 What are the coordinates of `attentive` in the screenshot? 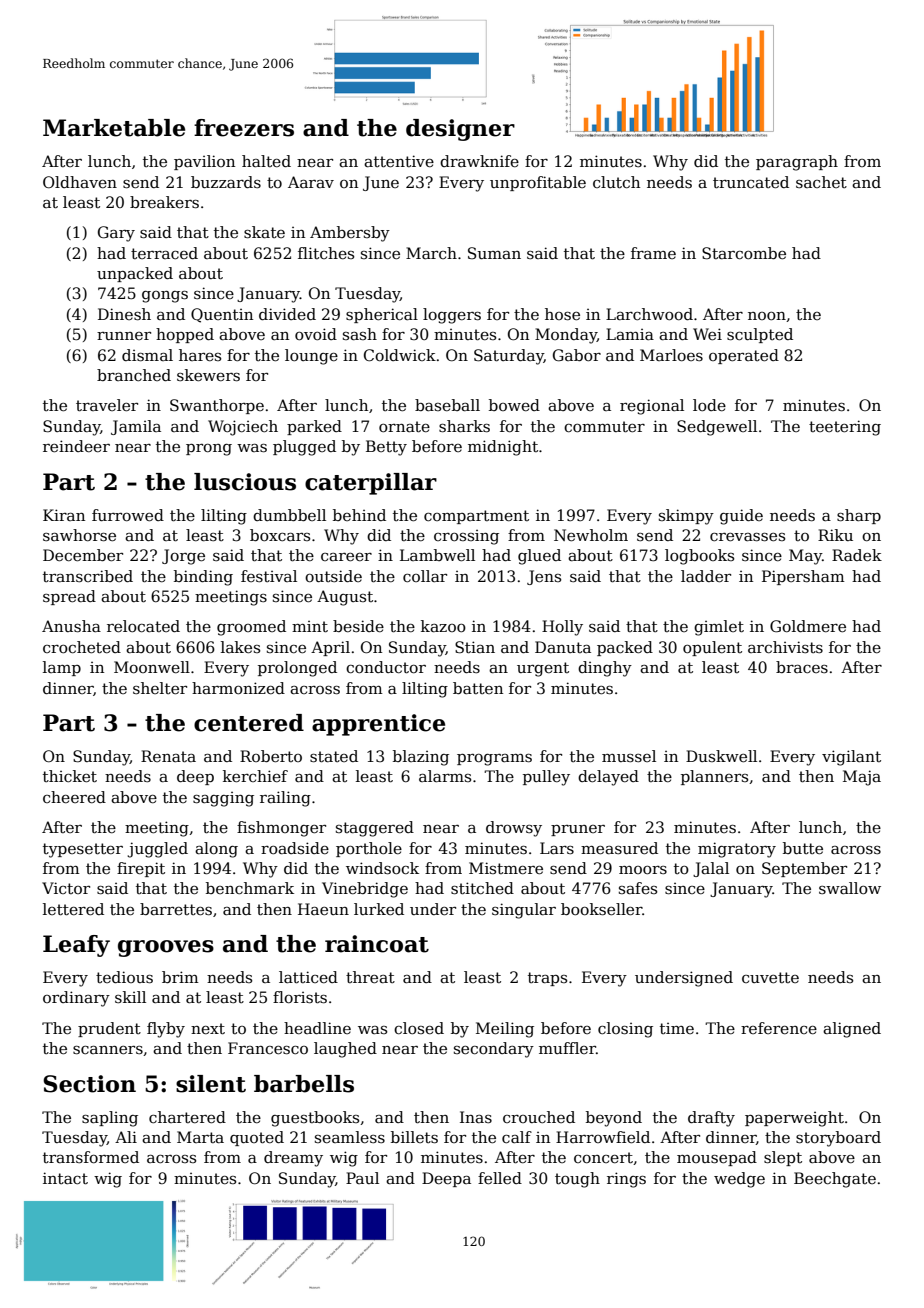 It's located at (399, 161).
